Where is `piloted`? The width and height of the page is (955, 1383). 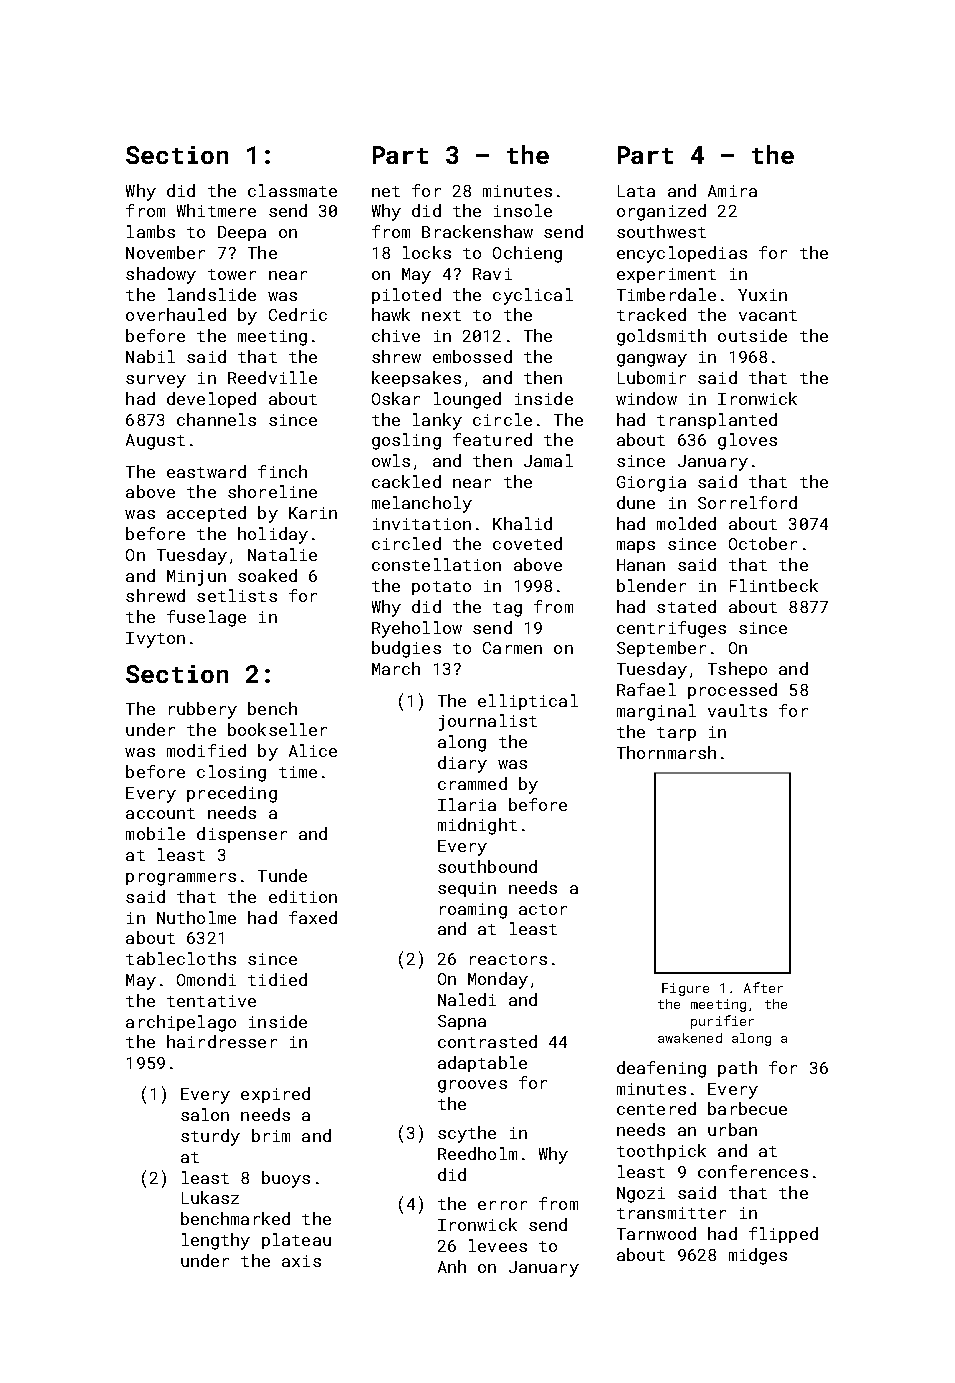 piloted is located at coordinates (406, 296).
